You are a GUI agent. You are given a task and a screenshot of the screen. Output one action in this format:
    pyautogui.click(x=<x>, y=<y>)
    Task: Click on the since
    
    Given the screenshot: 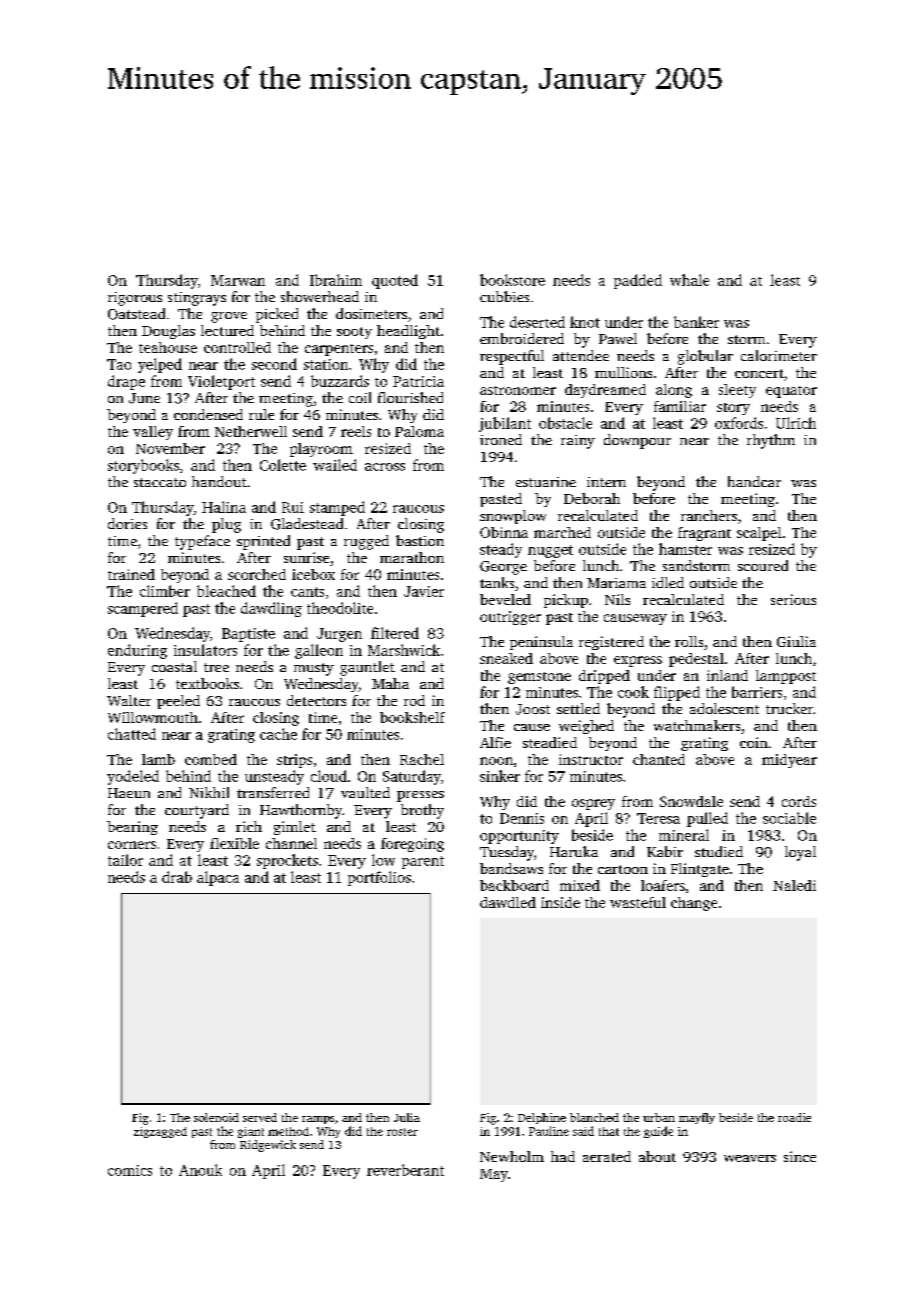 What is the action you would take?
    pyautogui.click(x=800, y=1156)
